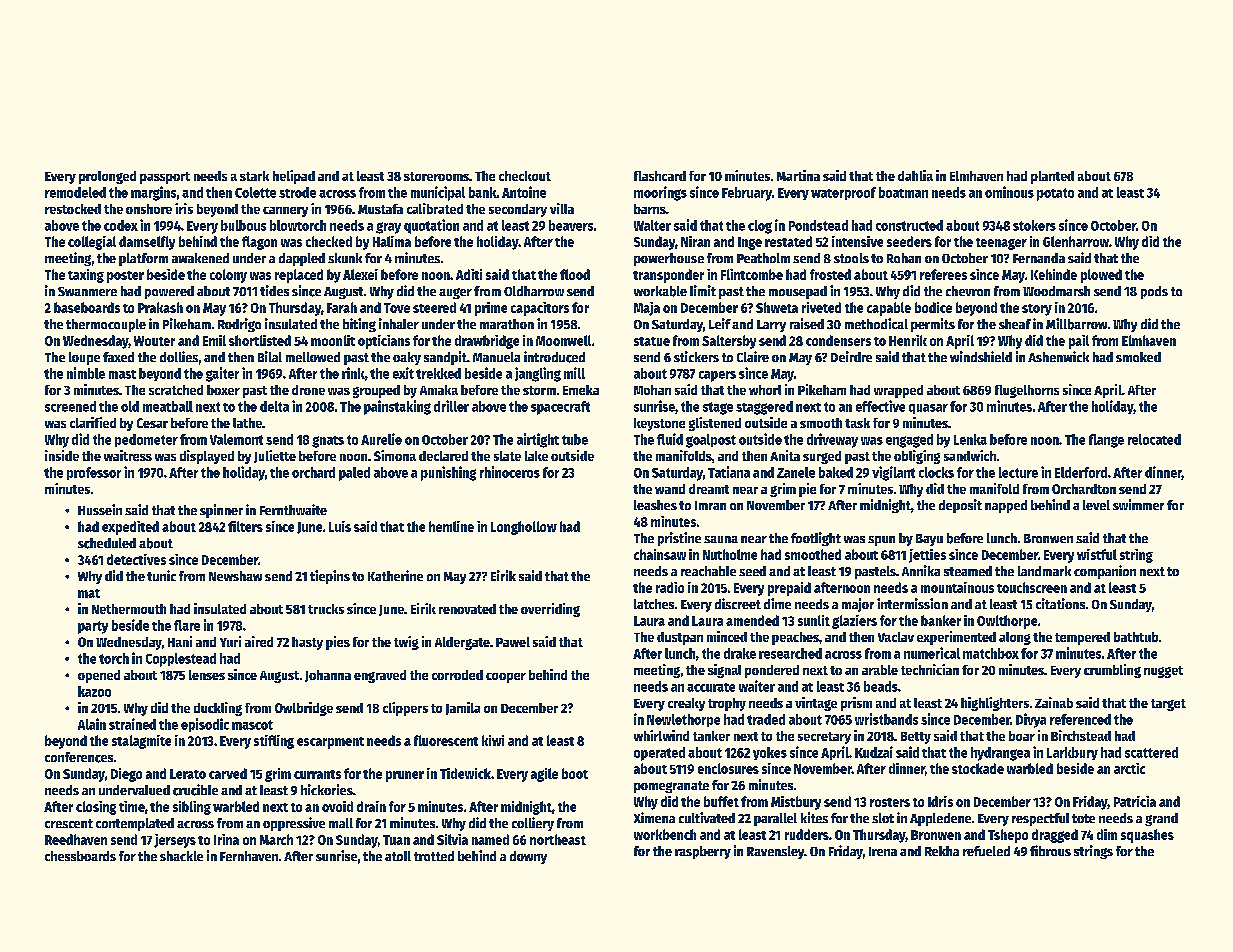 The height and width of the screenshot is (952, 1233). What do you see at coordinates (181, 856) in the screenshot?
I see `shackle` at bounding box center [181, 856].
